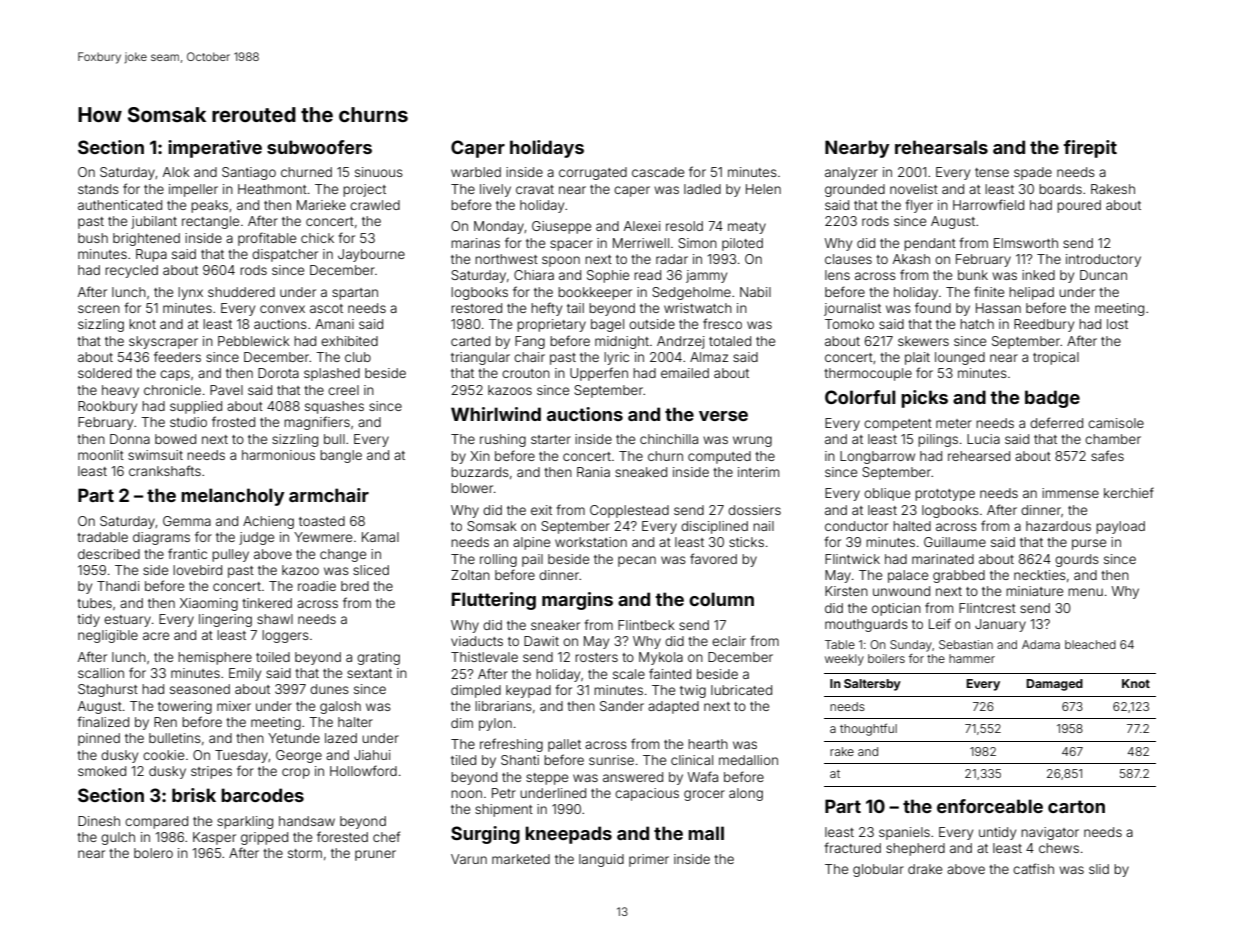 Image resolution: width=1233 pixels, height=952 pixels. What do you see at coordinates (476, 172) in the page?
I see `warbled` at bounding box center [476, 172].
